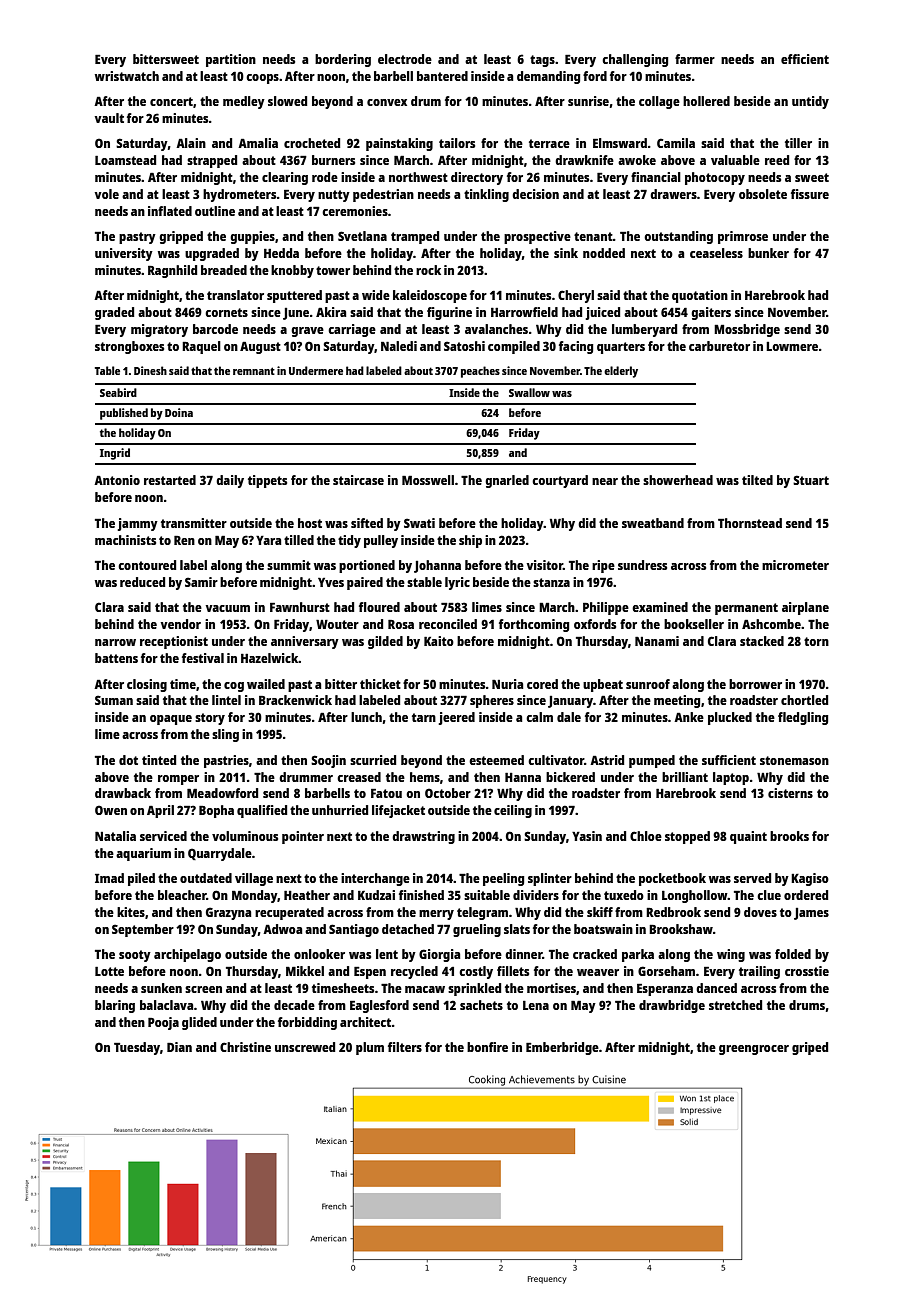 This document has height=1308, width=924. Describe the element at coordinates (201, 582) in the document. I see `Samir` at that location.
